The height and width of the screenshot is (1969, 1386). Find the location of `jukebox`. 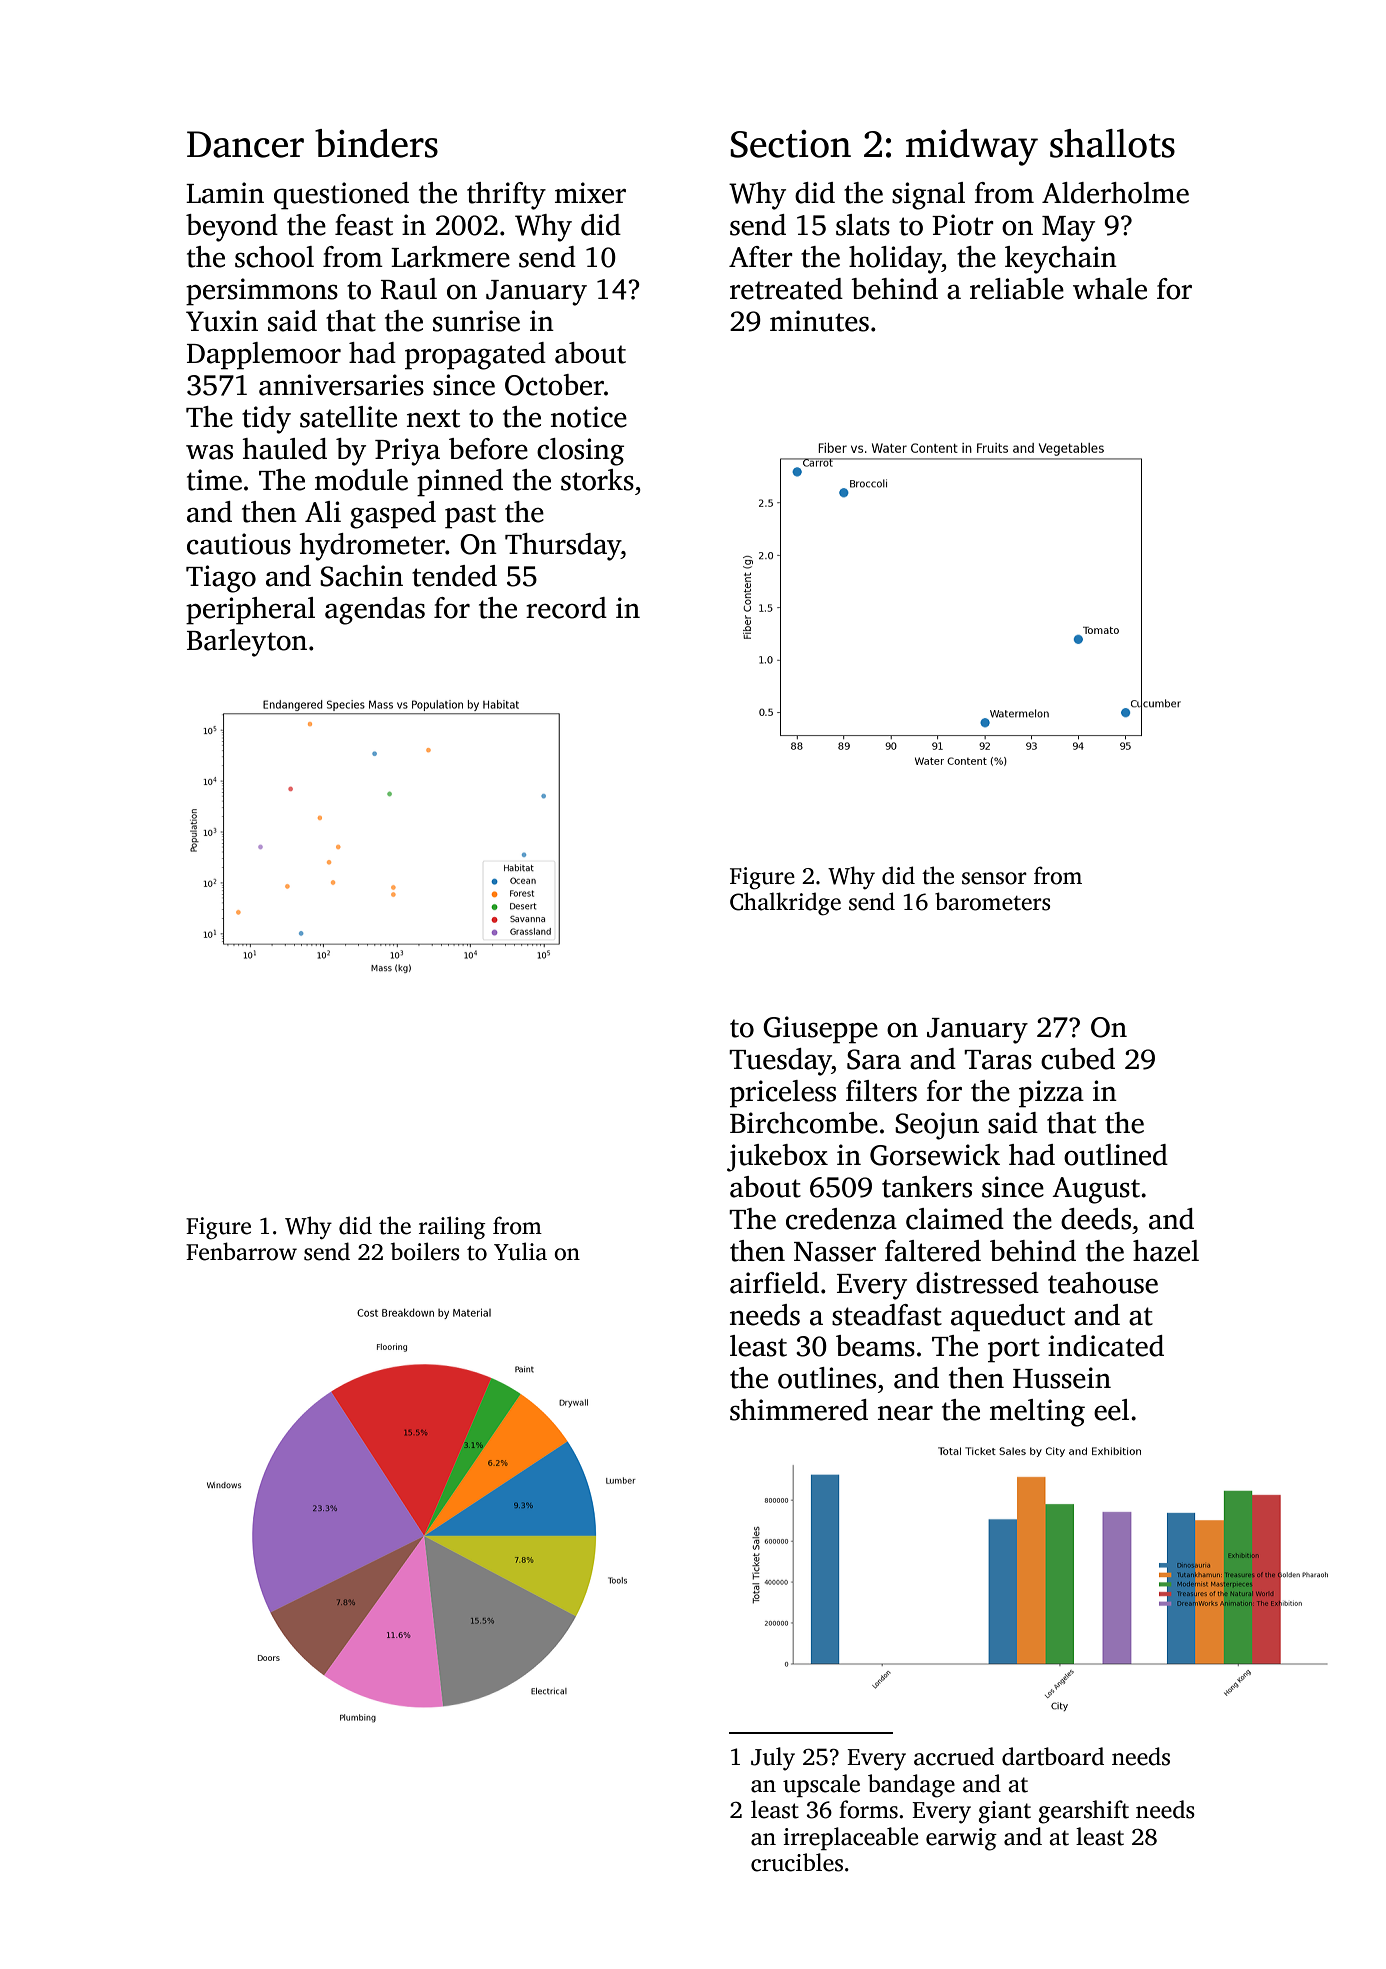

jukebox is located at coordinates (777, 1158).
